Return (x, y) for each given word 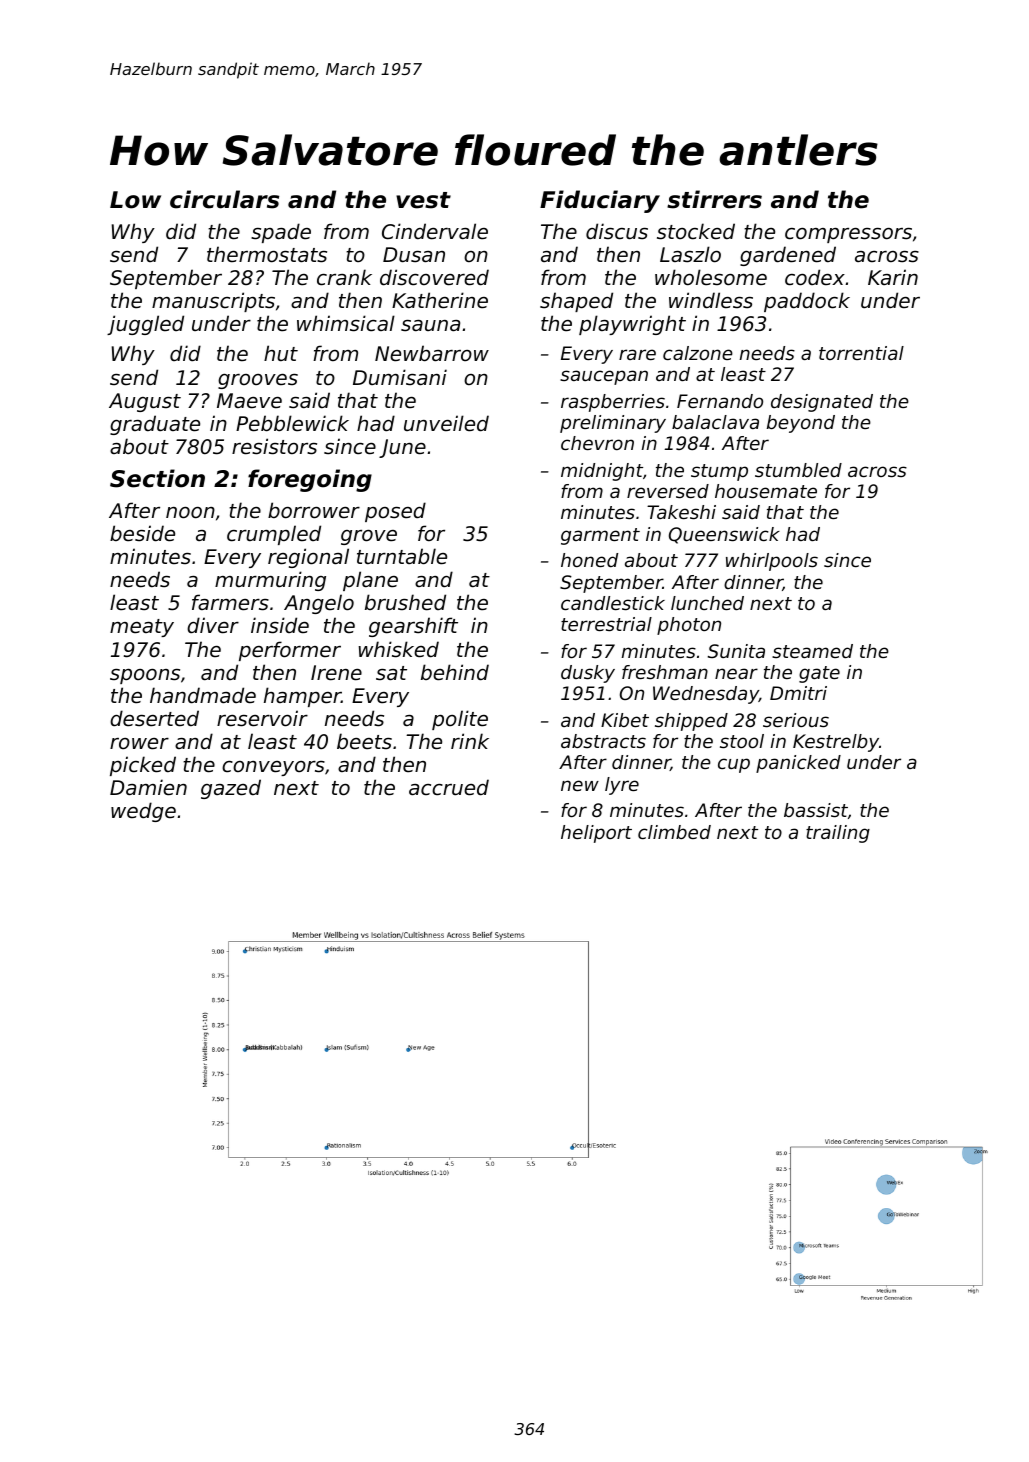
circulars (224, 199)
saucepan (604, 377)
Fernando (720, 401)
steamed (812, 651)
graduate (155, 425)
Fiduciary (600, 201)
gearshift (413, 627)
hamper (302, 697)
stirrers (714, 199)
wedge (143, 812)
